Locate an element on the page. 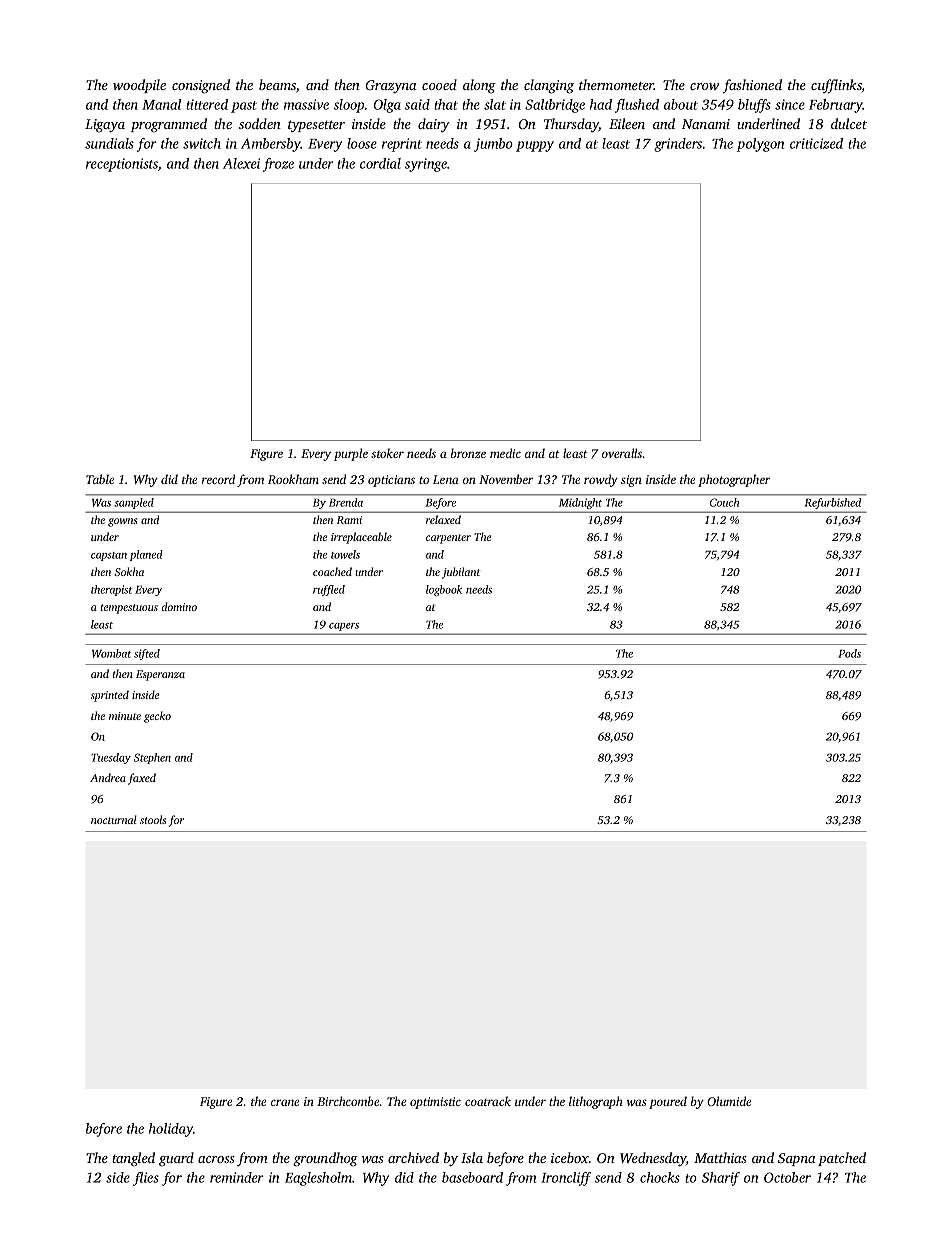 The height and width of the image is (1233, 952). cooed is located at coordinates (439, 84).
